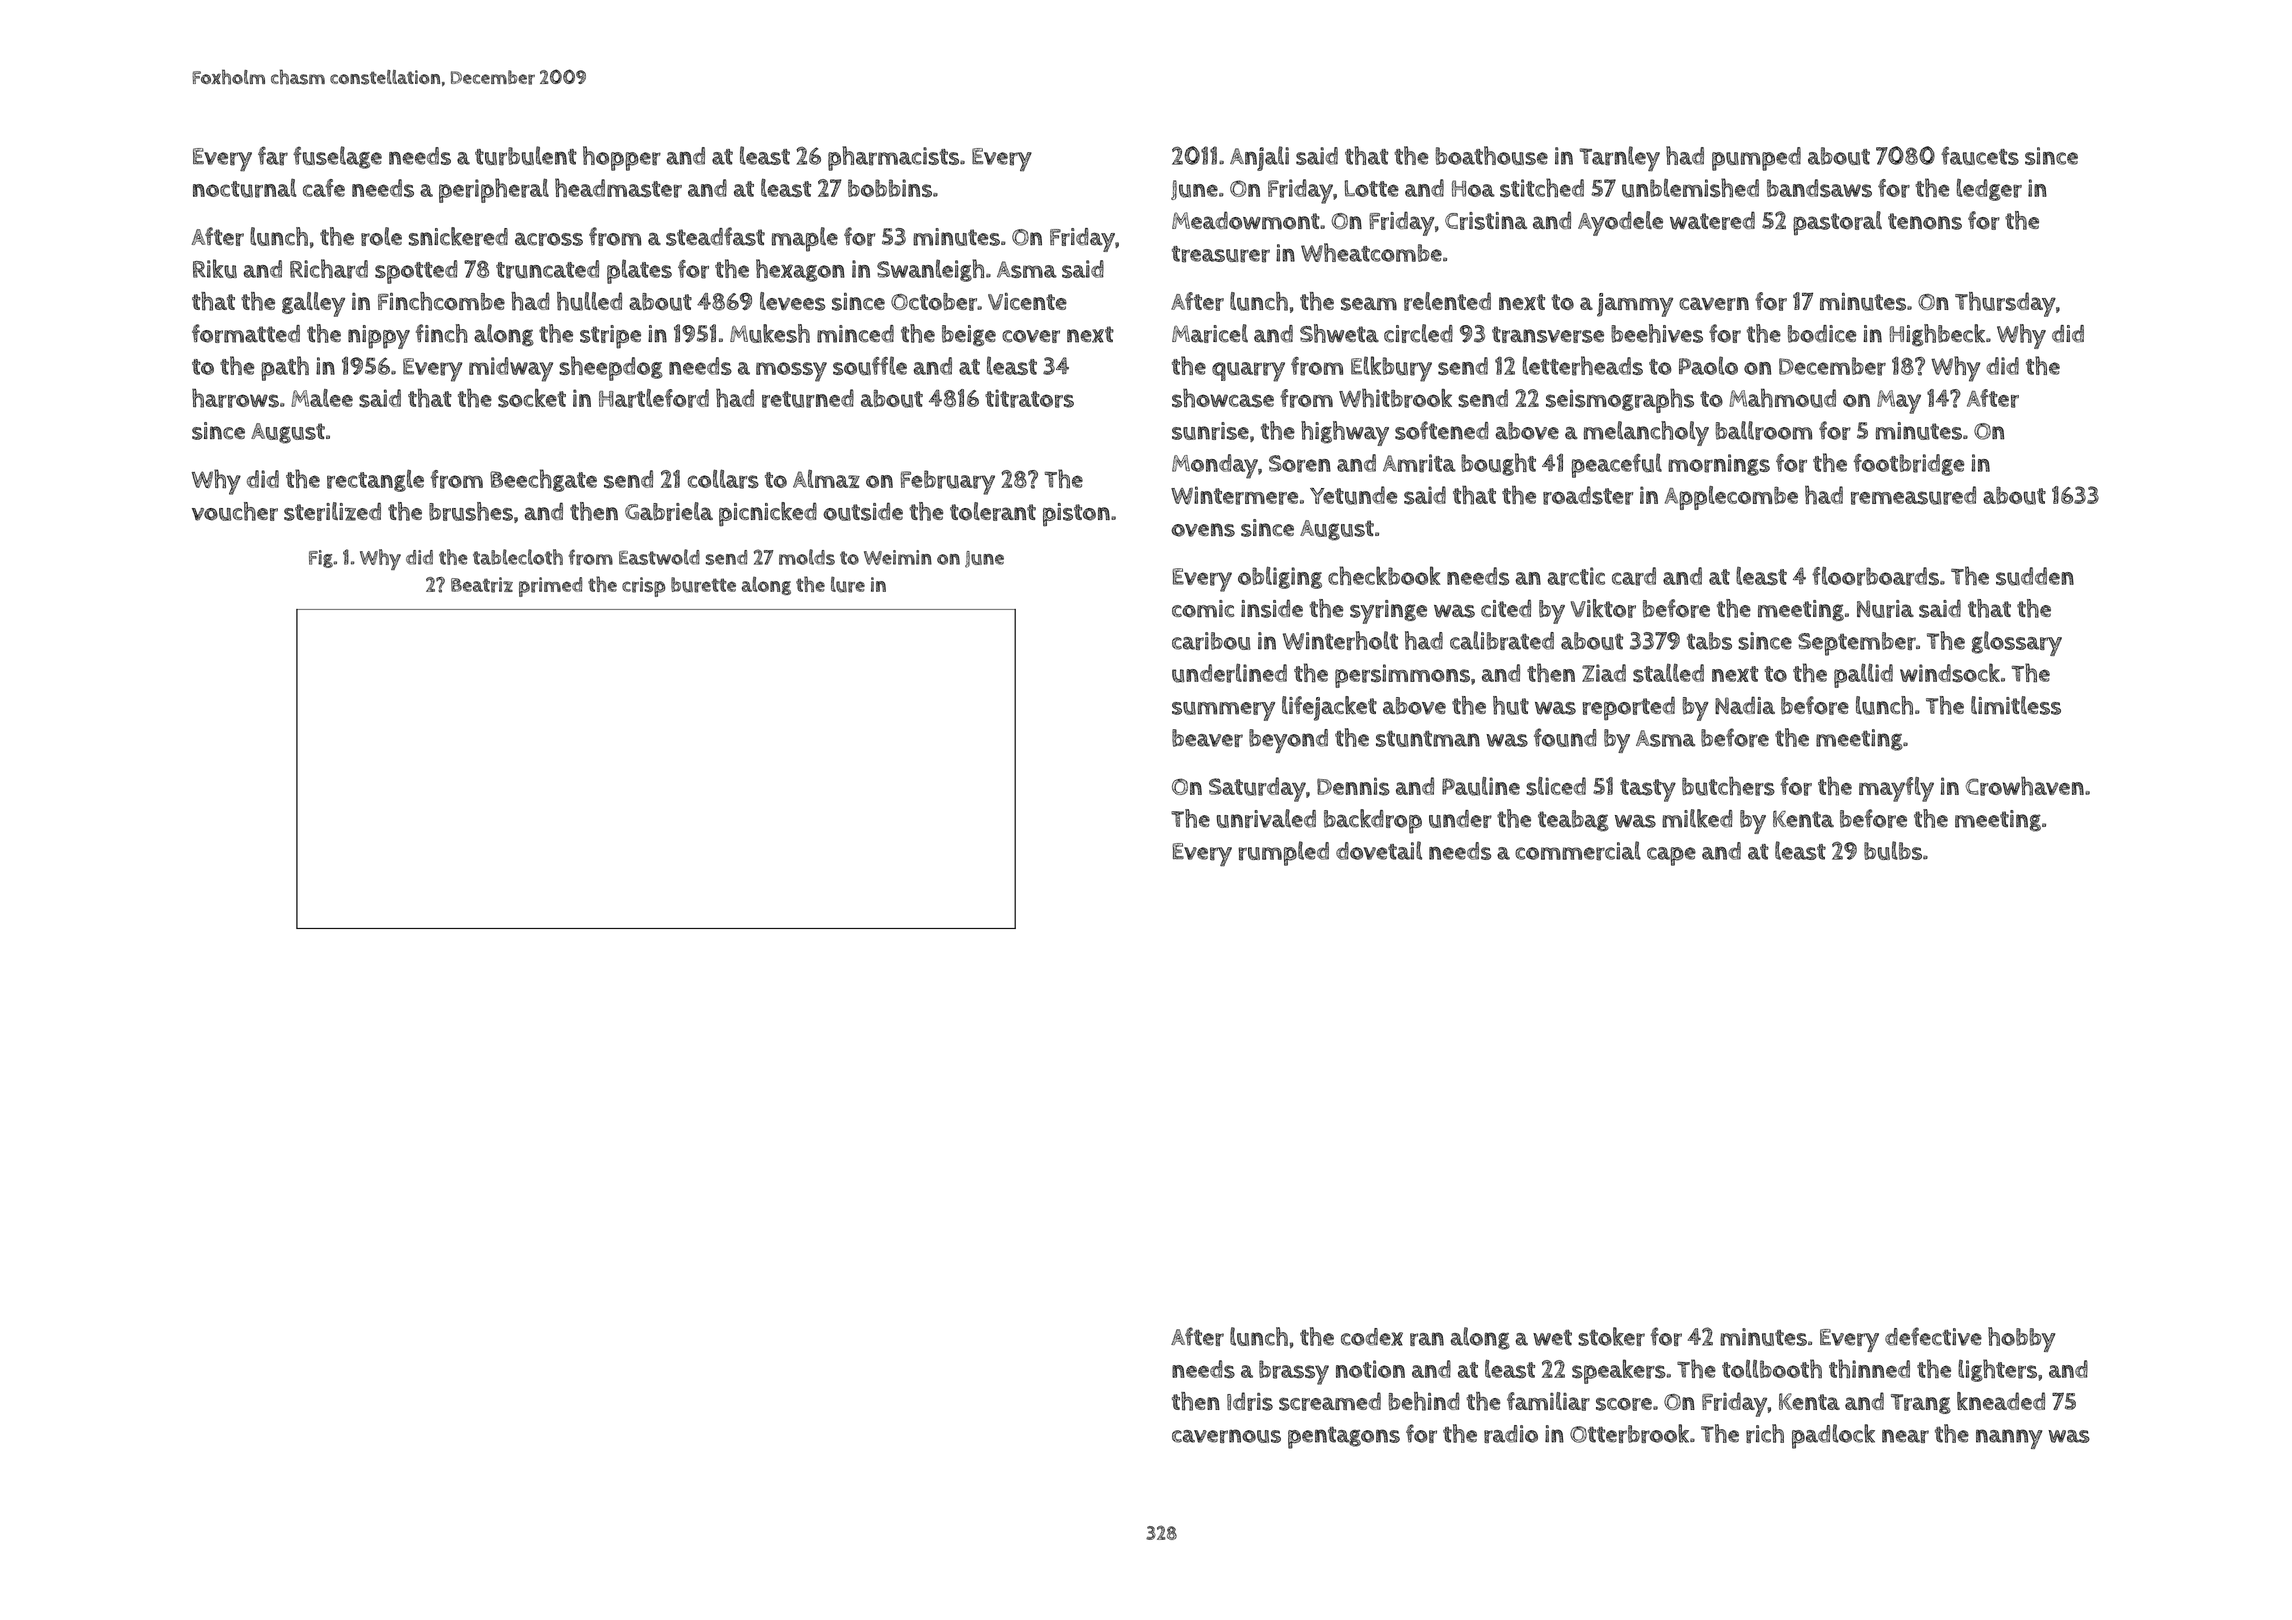 This screenshot has height=1620, width=2292. Describe the element at coordinates (1266, 818) in the screenshot. I see `unrivaled` at that location.
